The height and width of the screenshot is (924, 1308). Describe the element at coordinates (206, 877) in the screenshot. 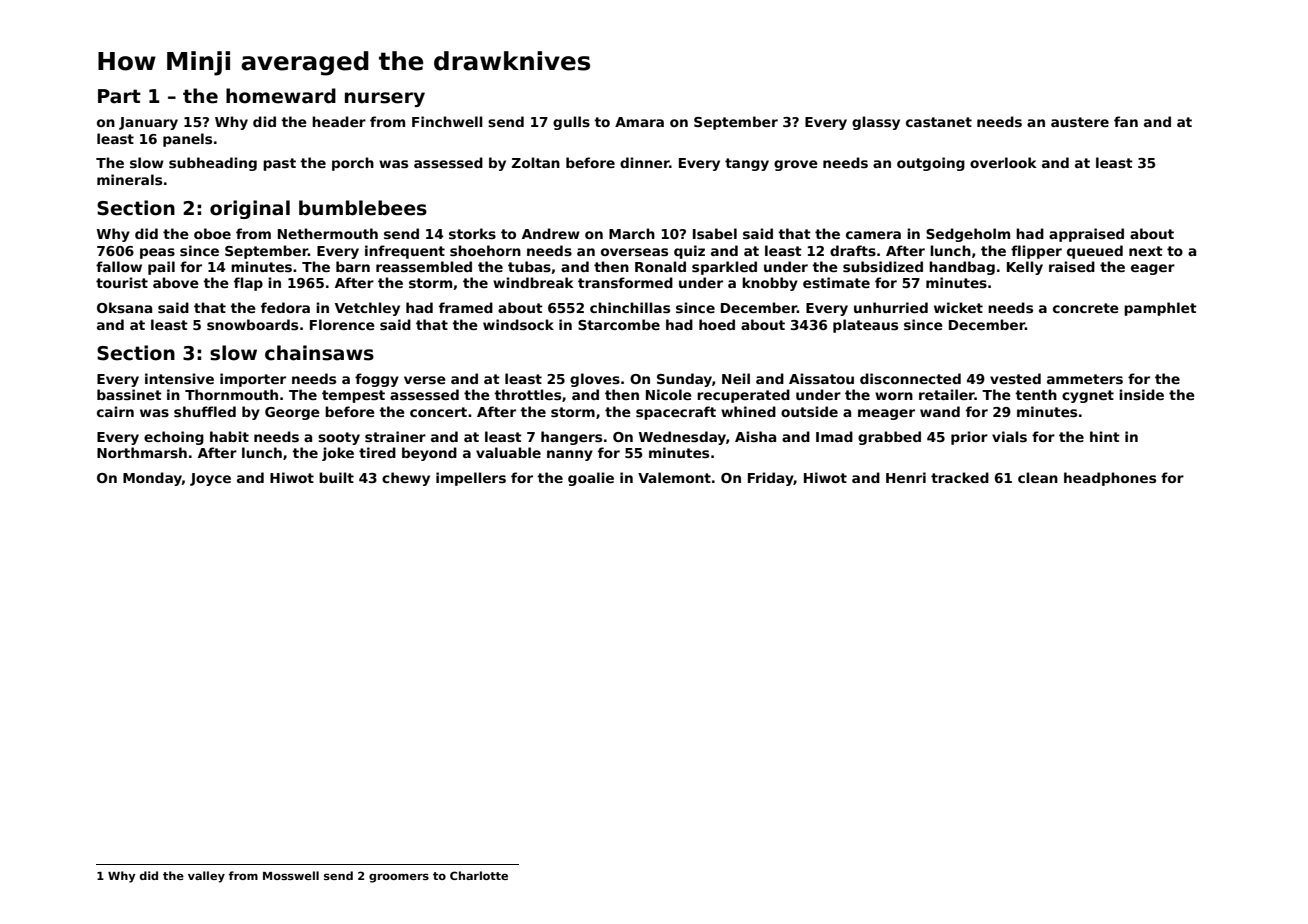

I see `valley` at that location.
